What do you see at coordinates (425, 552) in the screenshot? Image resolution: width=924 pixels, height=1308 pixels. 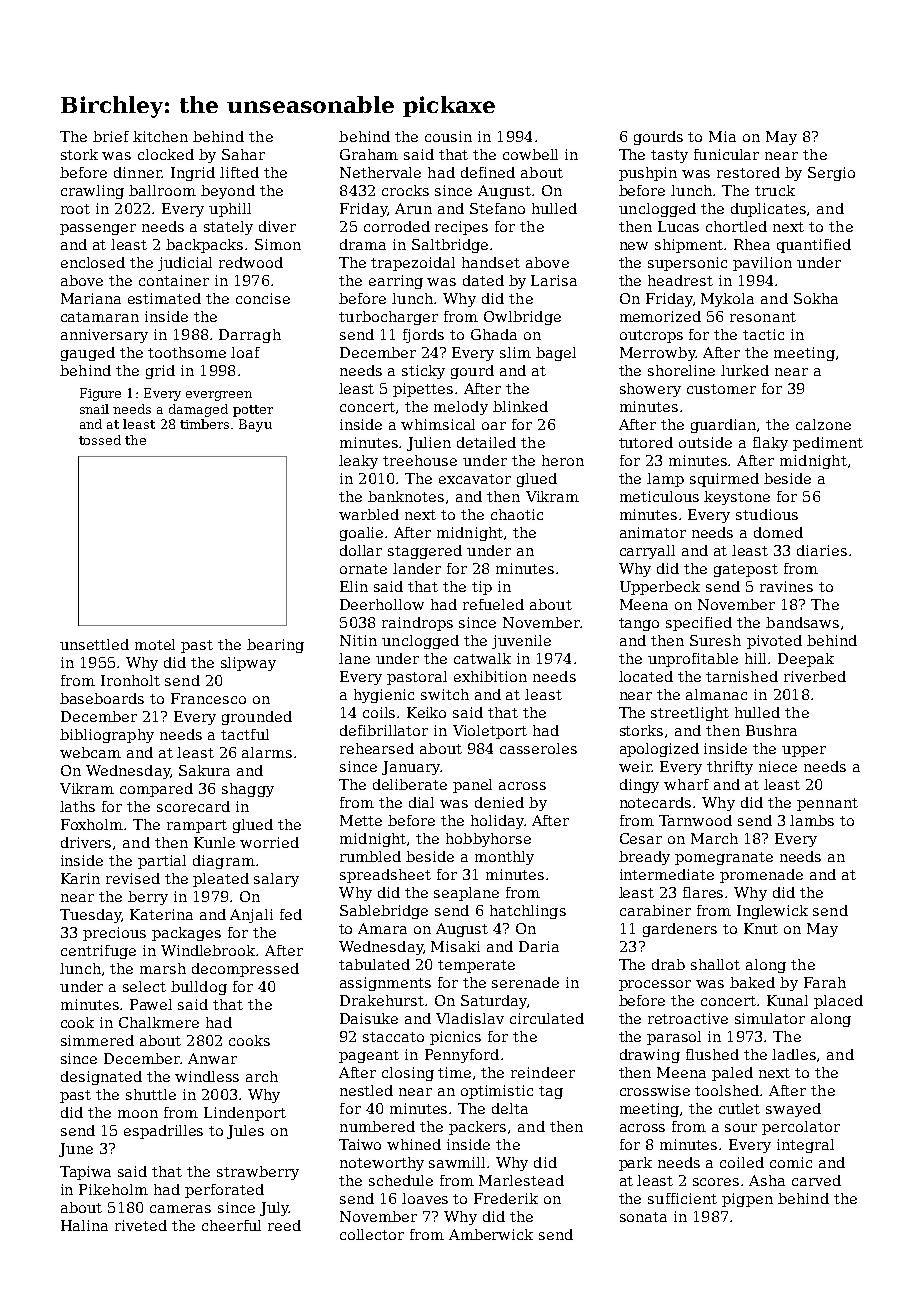 I see `staggered` at bounding box center [425, 552].
